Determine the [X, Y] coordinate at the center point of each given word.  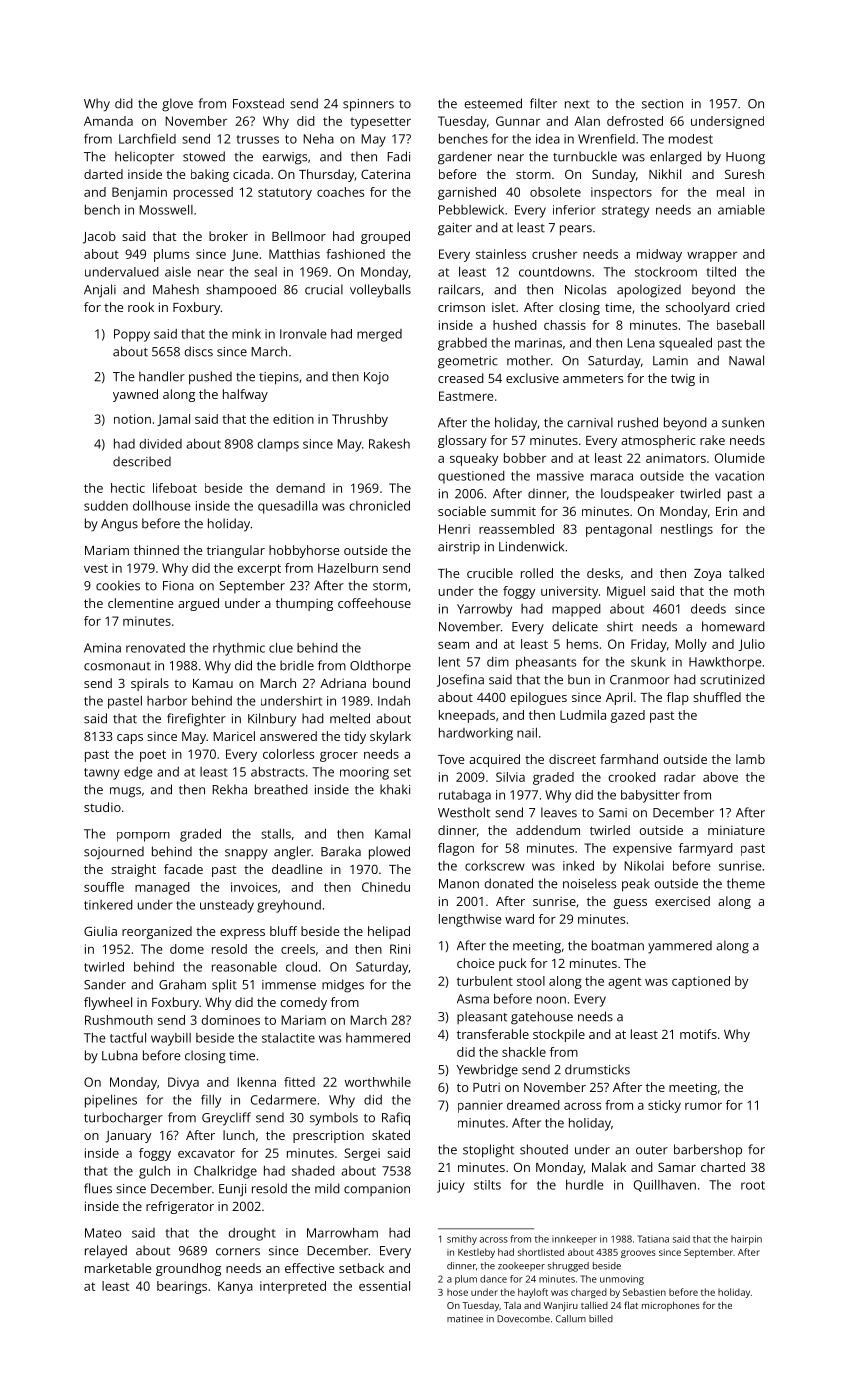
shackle [524, 1052]
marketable [118, 1268]
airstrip [459, 548]
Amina [102, 648]
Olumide [740, 458]
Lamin [670, 361]
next [577, 104]
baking [210, 175]
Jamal [173, 420]
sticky [664, 1106]
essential [384, 1286]
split [224, 986]
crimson [461, 307]
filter [543, 103]
